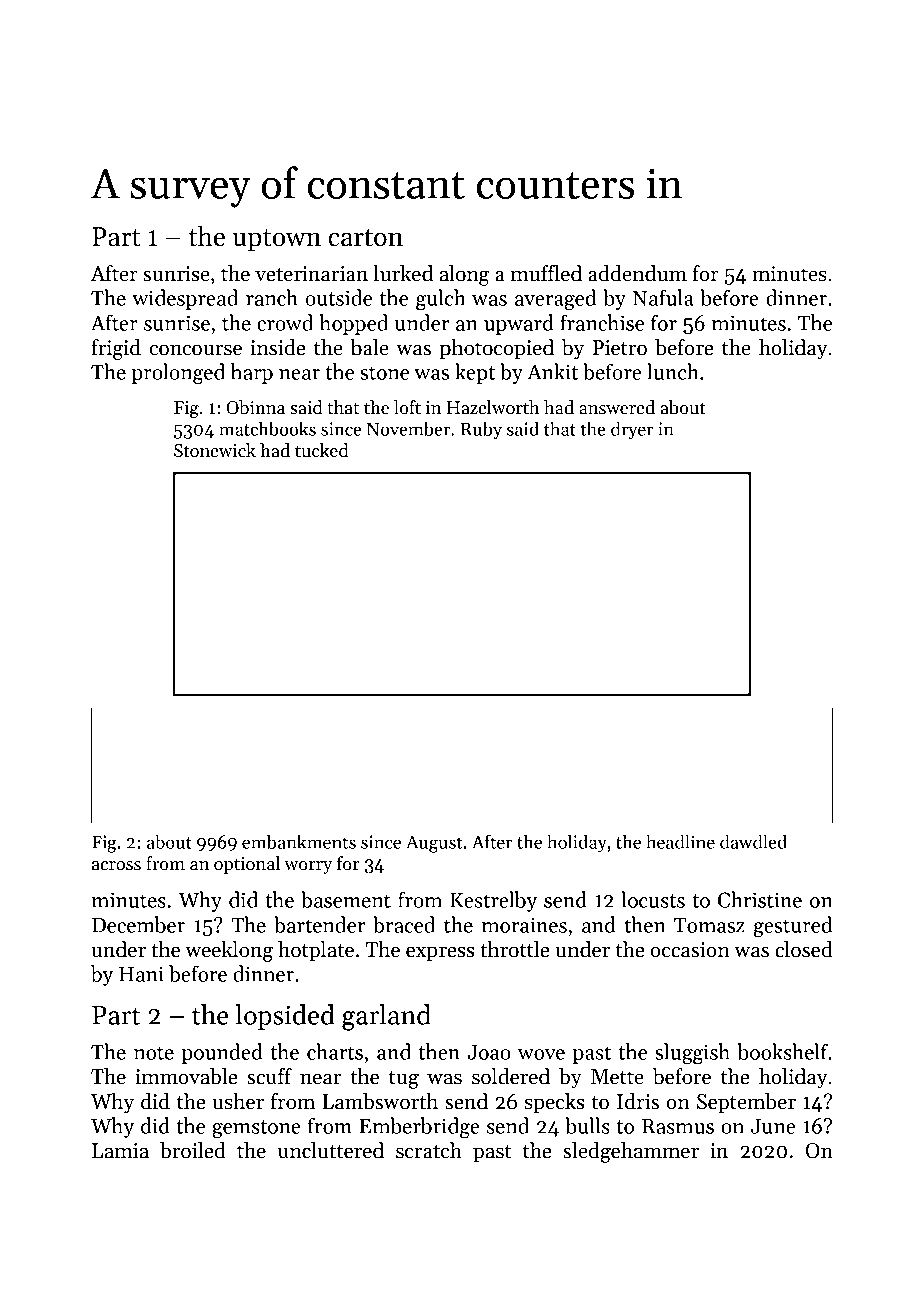 The height and width of the screenshot is (1311, 924). I want to click on uncluttered, so click(331, 1150).
